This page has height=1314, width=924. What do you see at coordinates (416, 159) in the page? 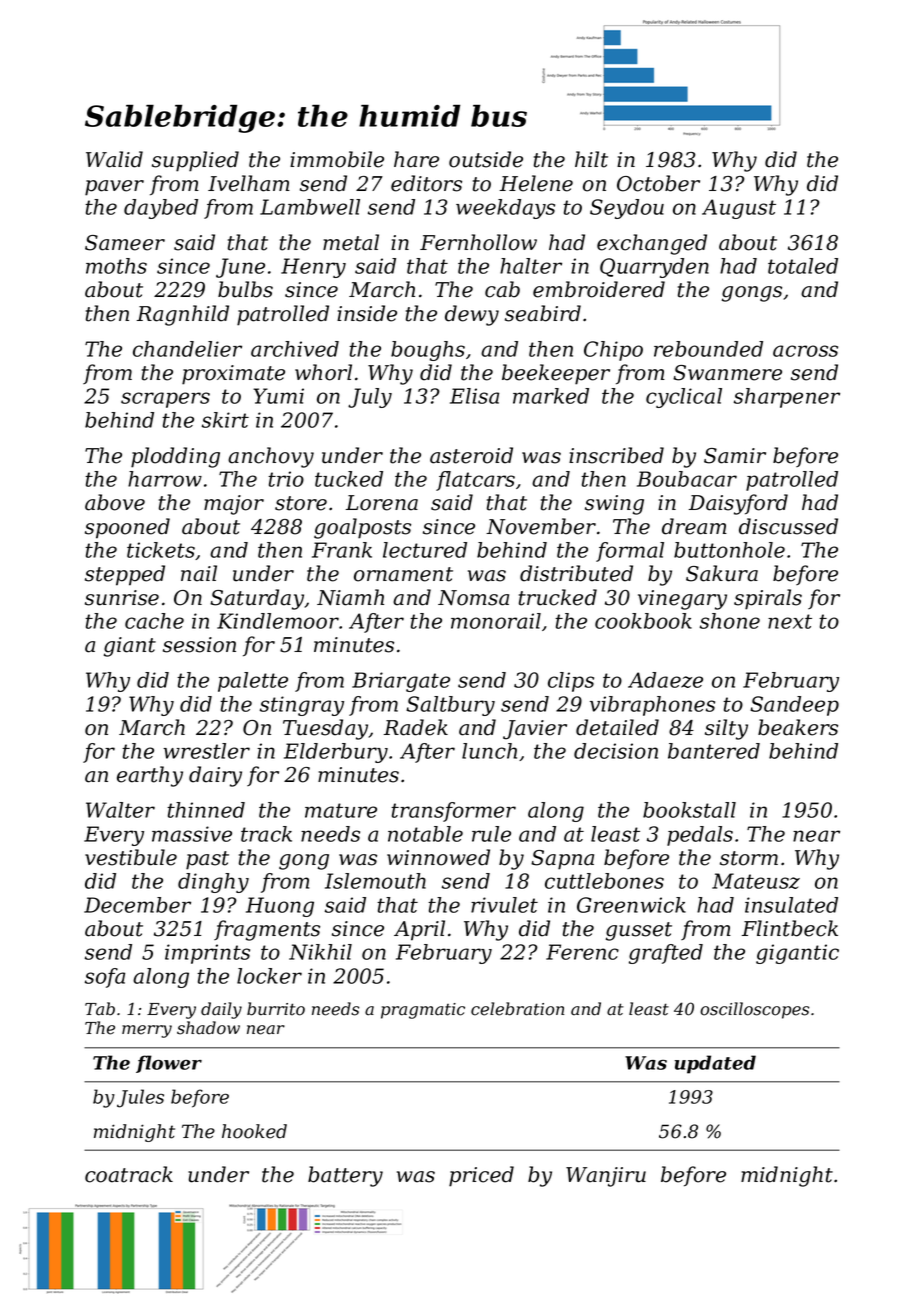
I see `hare` at bounding box center [416, 159].
